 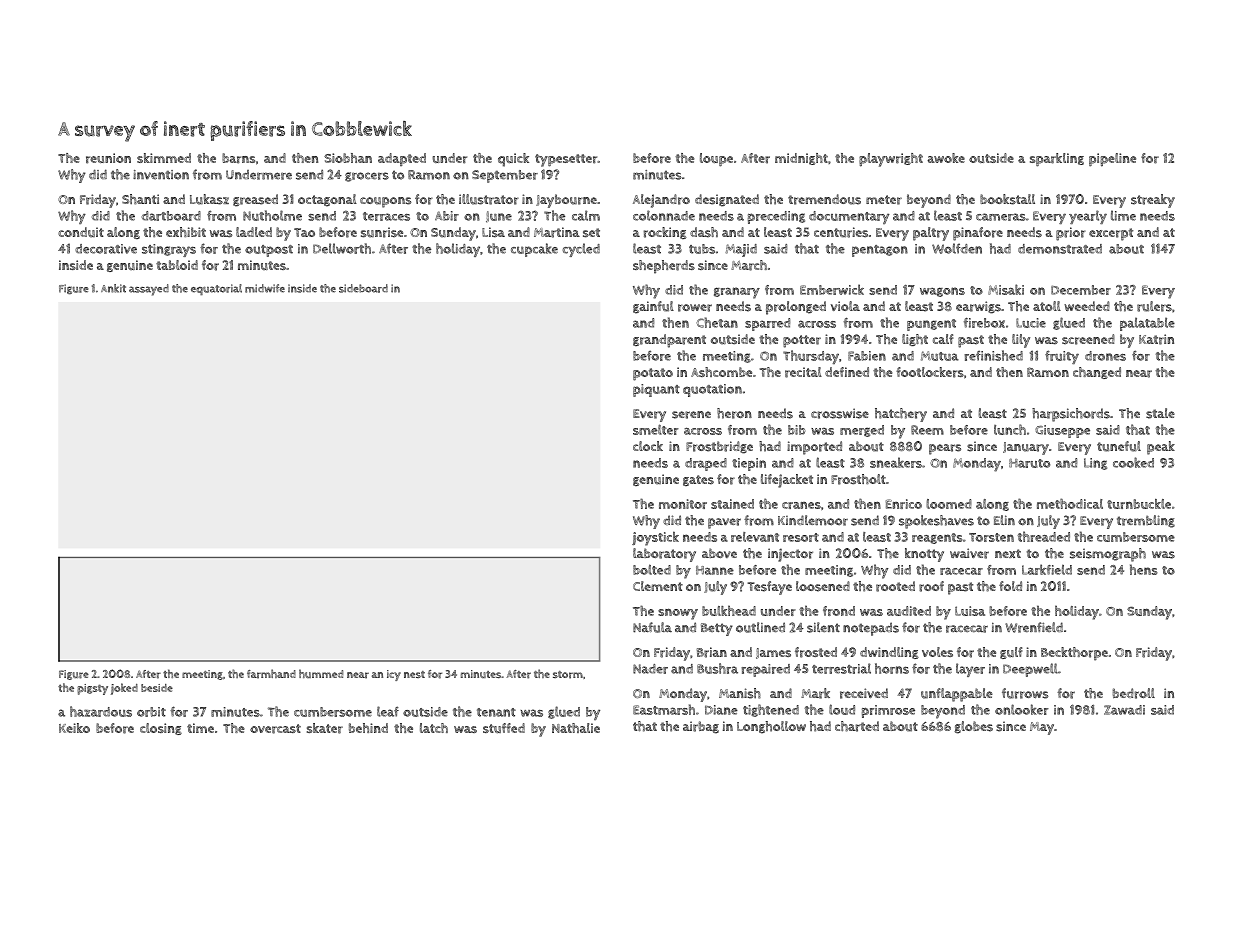 I want to click on loupe, so click(x=716, y=160).
